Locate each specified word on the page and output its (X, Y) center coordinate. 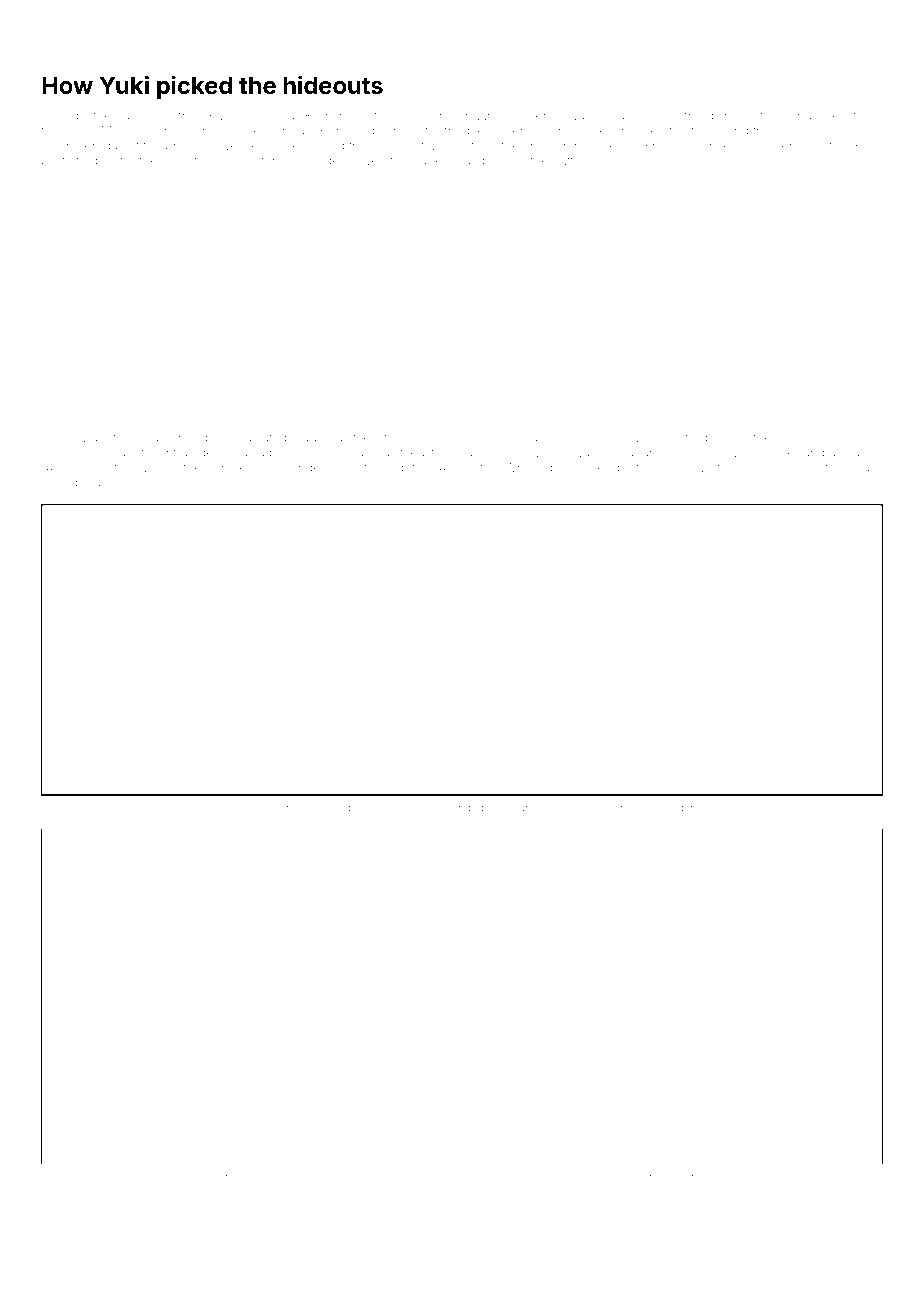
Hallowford (378, 1176)
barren (431, 161)
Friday (663, 147)
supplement (291, 1177)
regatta (694, 1178)
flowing (739, 453)
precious (190, 148)
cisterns (616, 808)
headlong (650, 1177)
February (86, 483)
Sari (516, 1176)
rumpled (320, 809)
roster (501, 808)
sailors (76, 469)
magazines (487, 455)
